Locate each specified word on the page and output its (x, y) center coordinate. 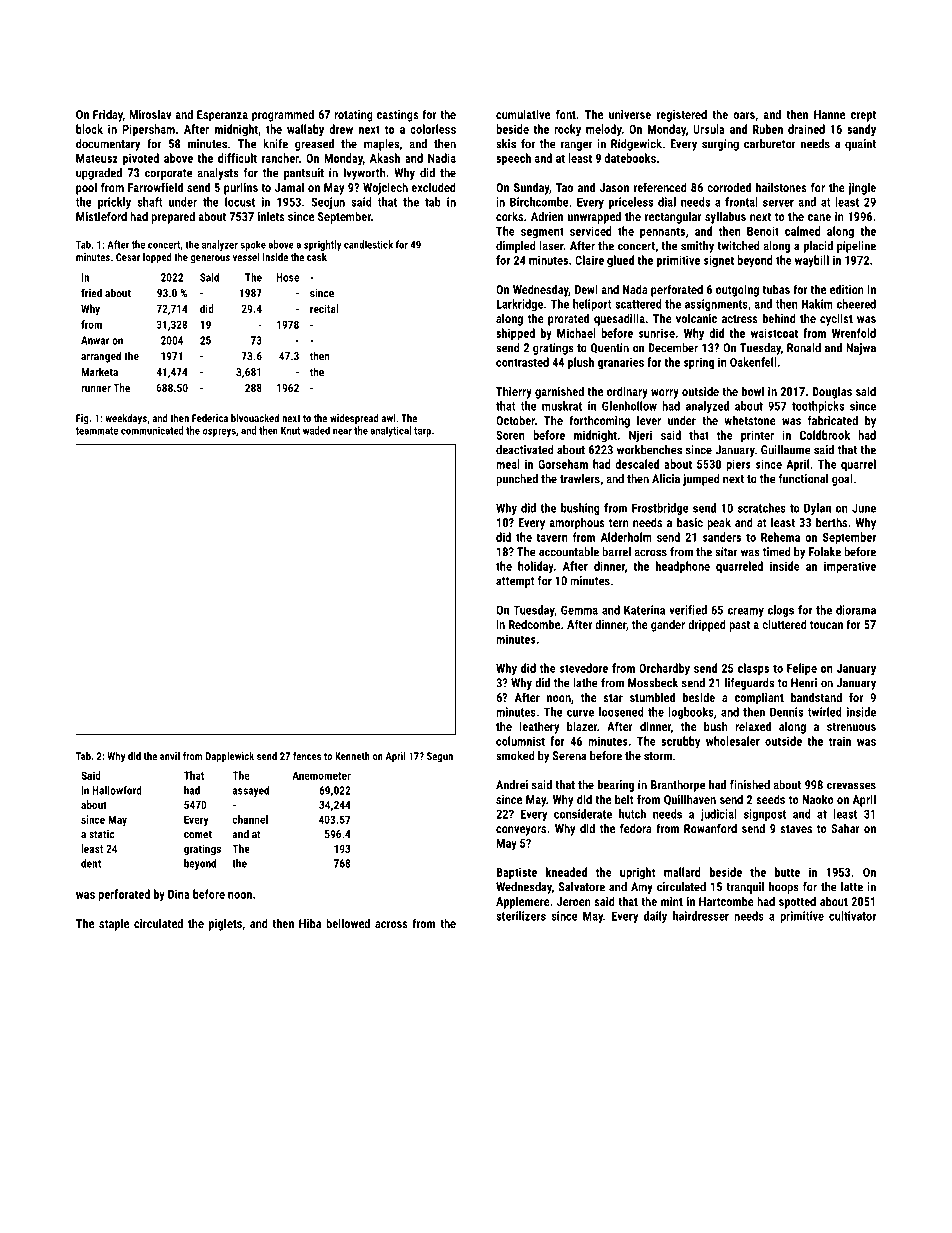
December (673, 348)
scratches (762, 508)
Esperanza (222, 116)
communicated (152, 430)
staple (114, 924)
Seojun (328, 203)
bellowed (348, 923)
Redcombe (534, 624)
